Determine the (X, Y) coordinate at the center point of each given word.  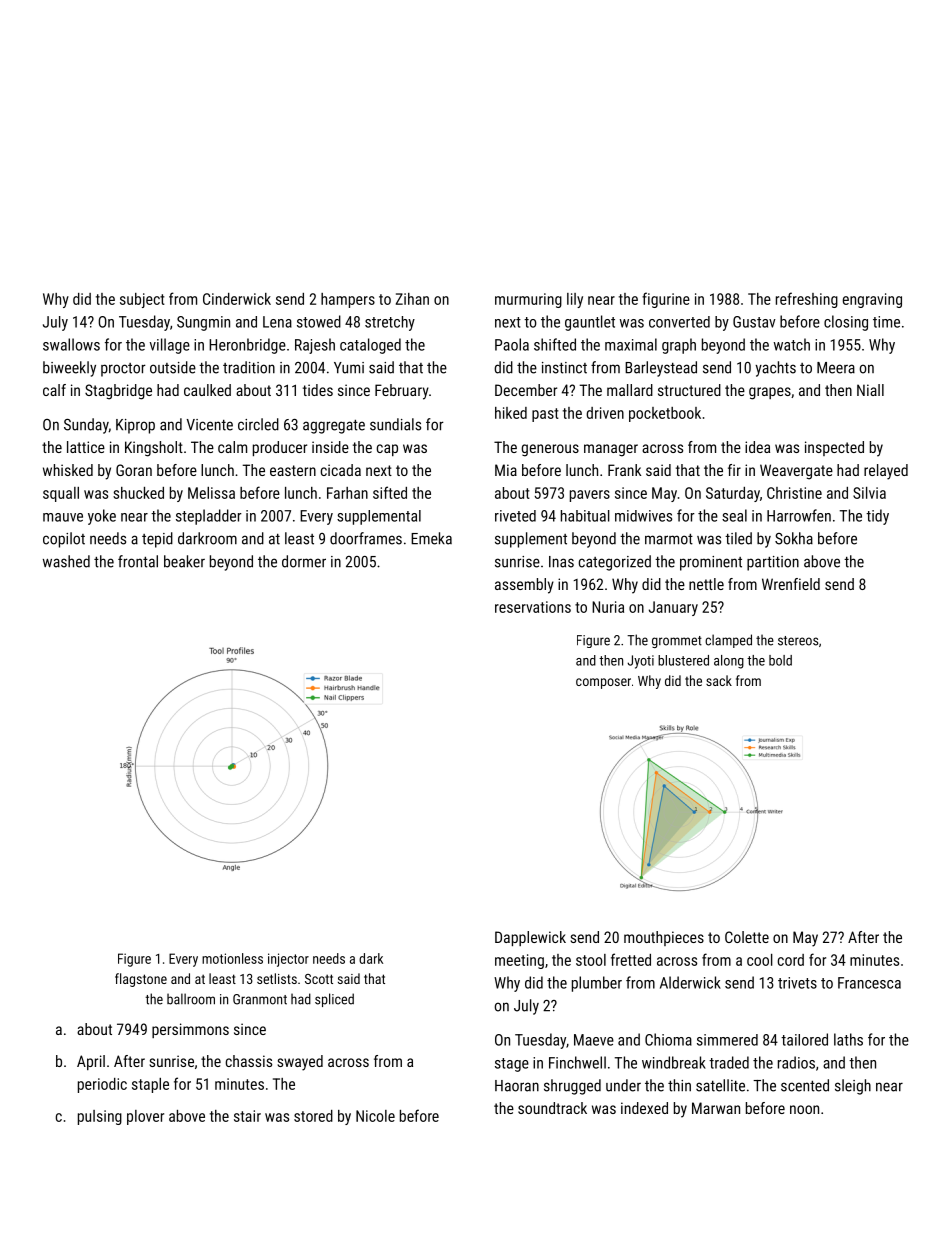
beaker (184, 561)
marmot (669, 539)
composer (603, 683)
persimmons (190, 1030)
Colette (747, 937)
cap (387, 450)
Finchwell (577, 1062)
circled (258, 424)
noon (804, 1109)
